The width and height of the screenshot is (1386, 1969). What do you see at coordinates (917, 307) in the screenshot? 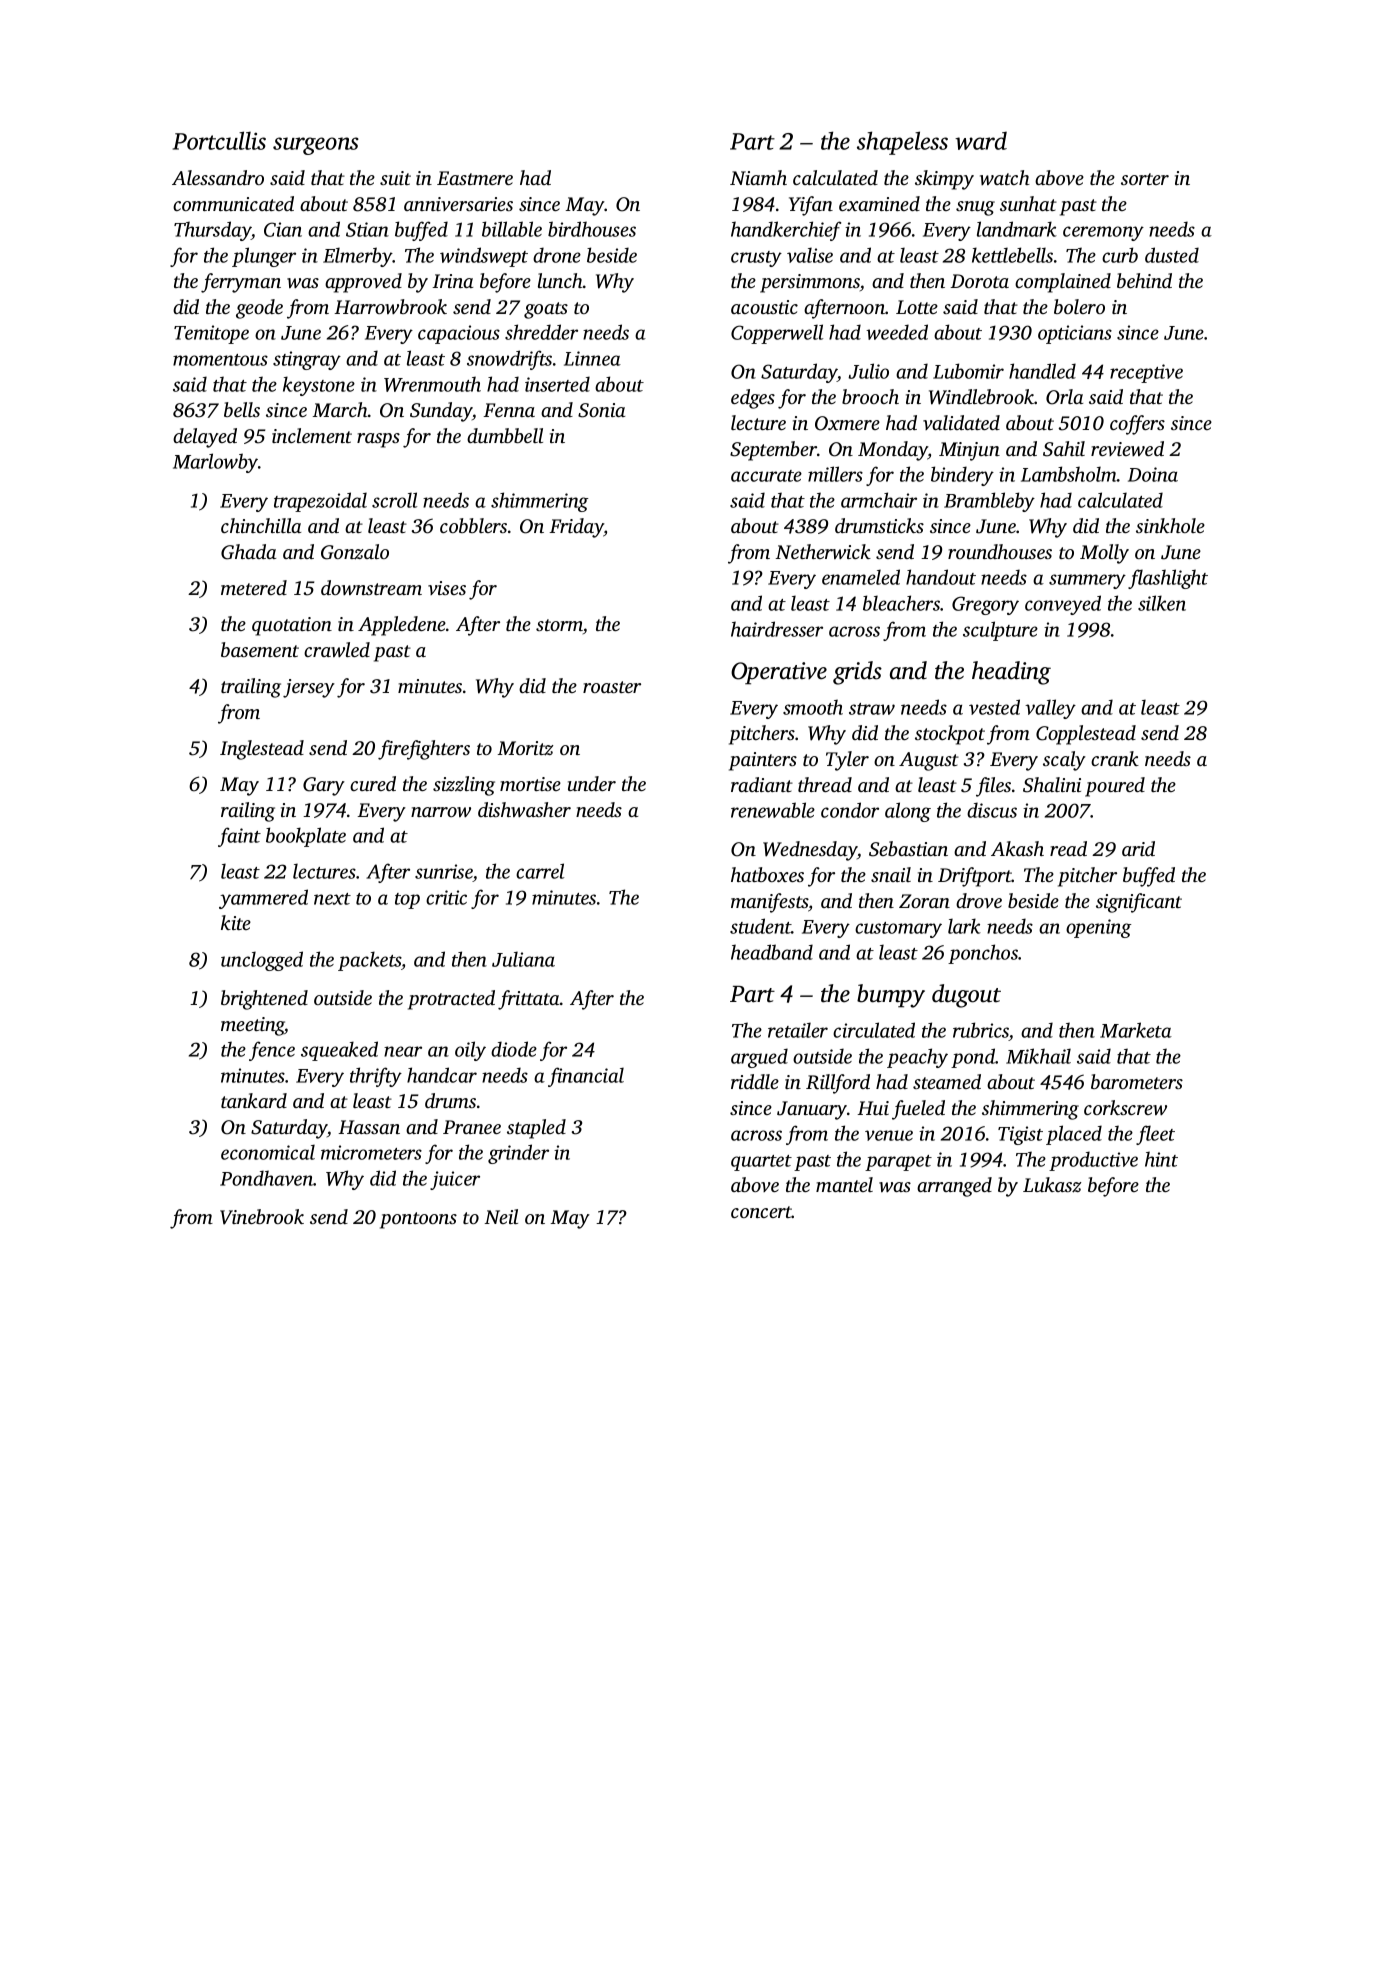
I see `Lotte` at bounding box center [917, 307].
